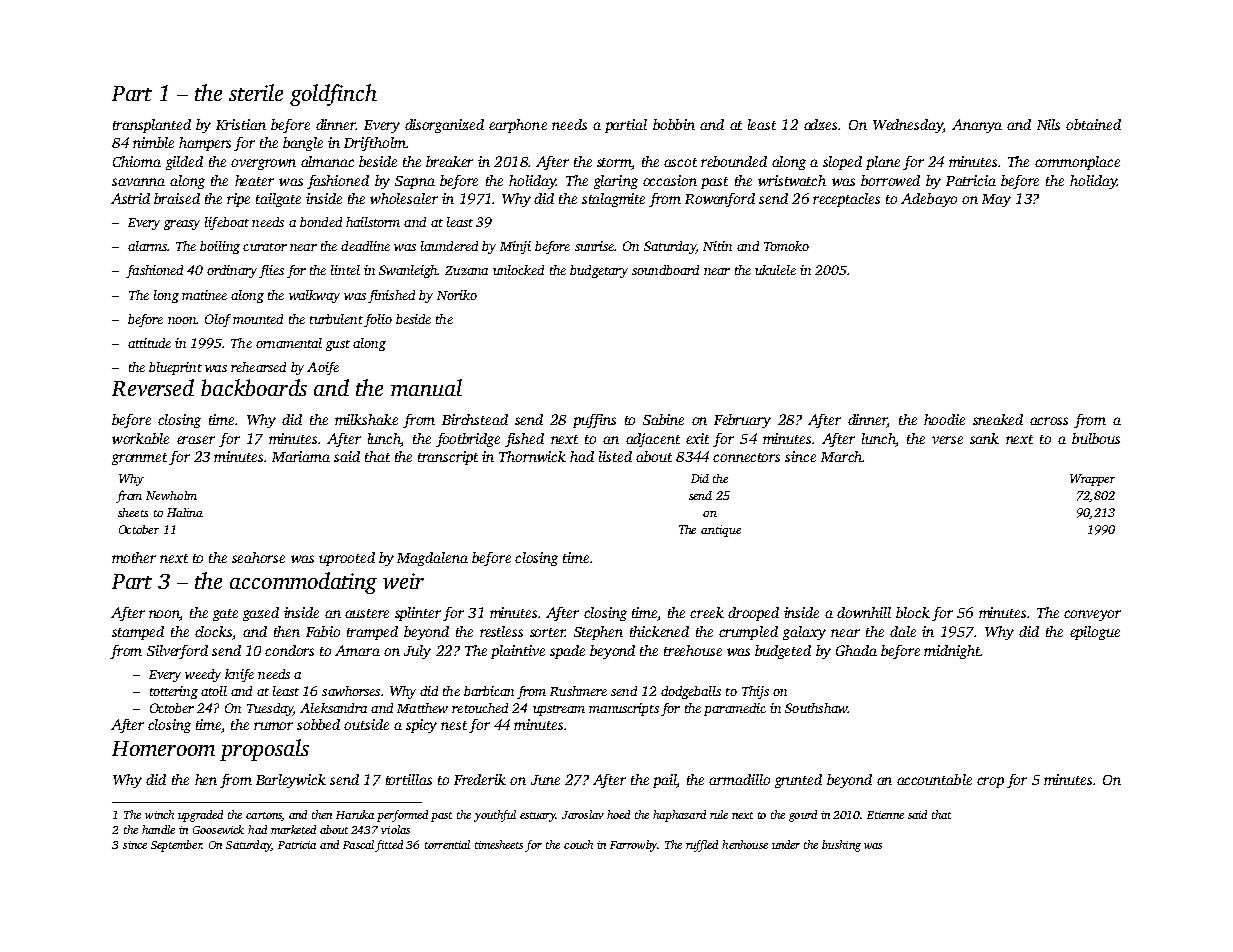 This image has width=1233, height=952. I want to click on across, so click(1049, 421).
